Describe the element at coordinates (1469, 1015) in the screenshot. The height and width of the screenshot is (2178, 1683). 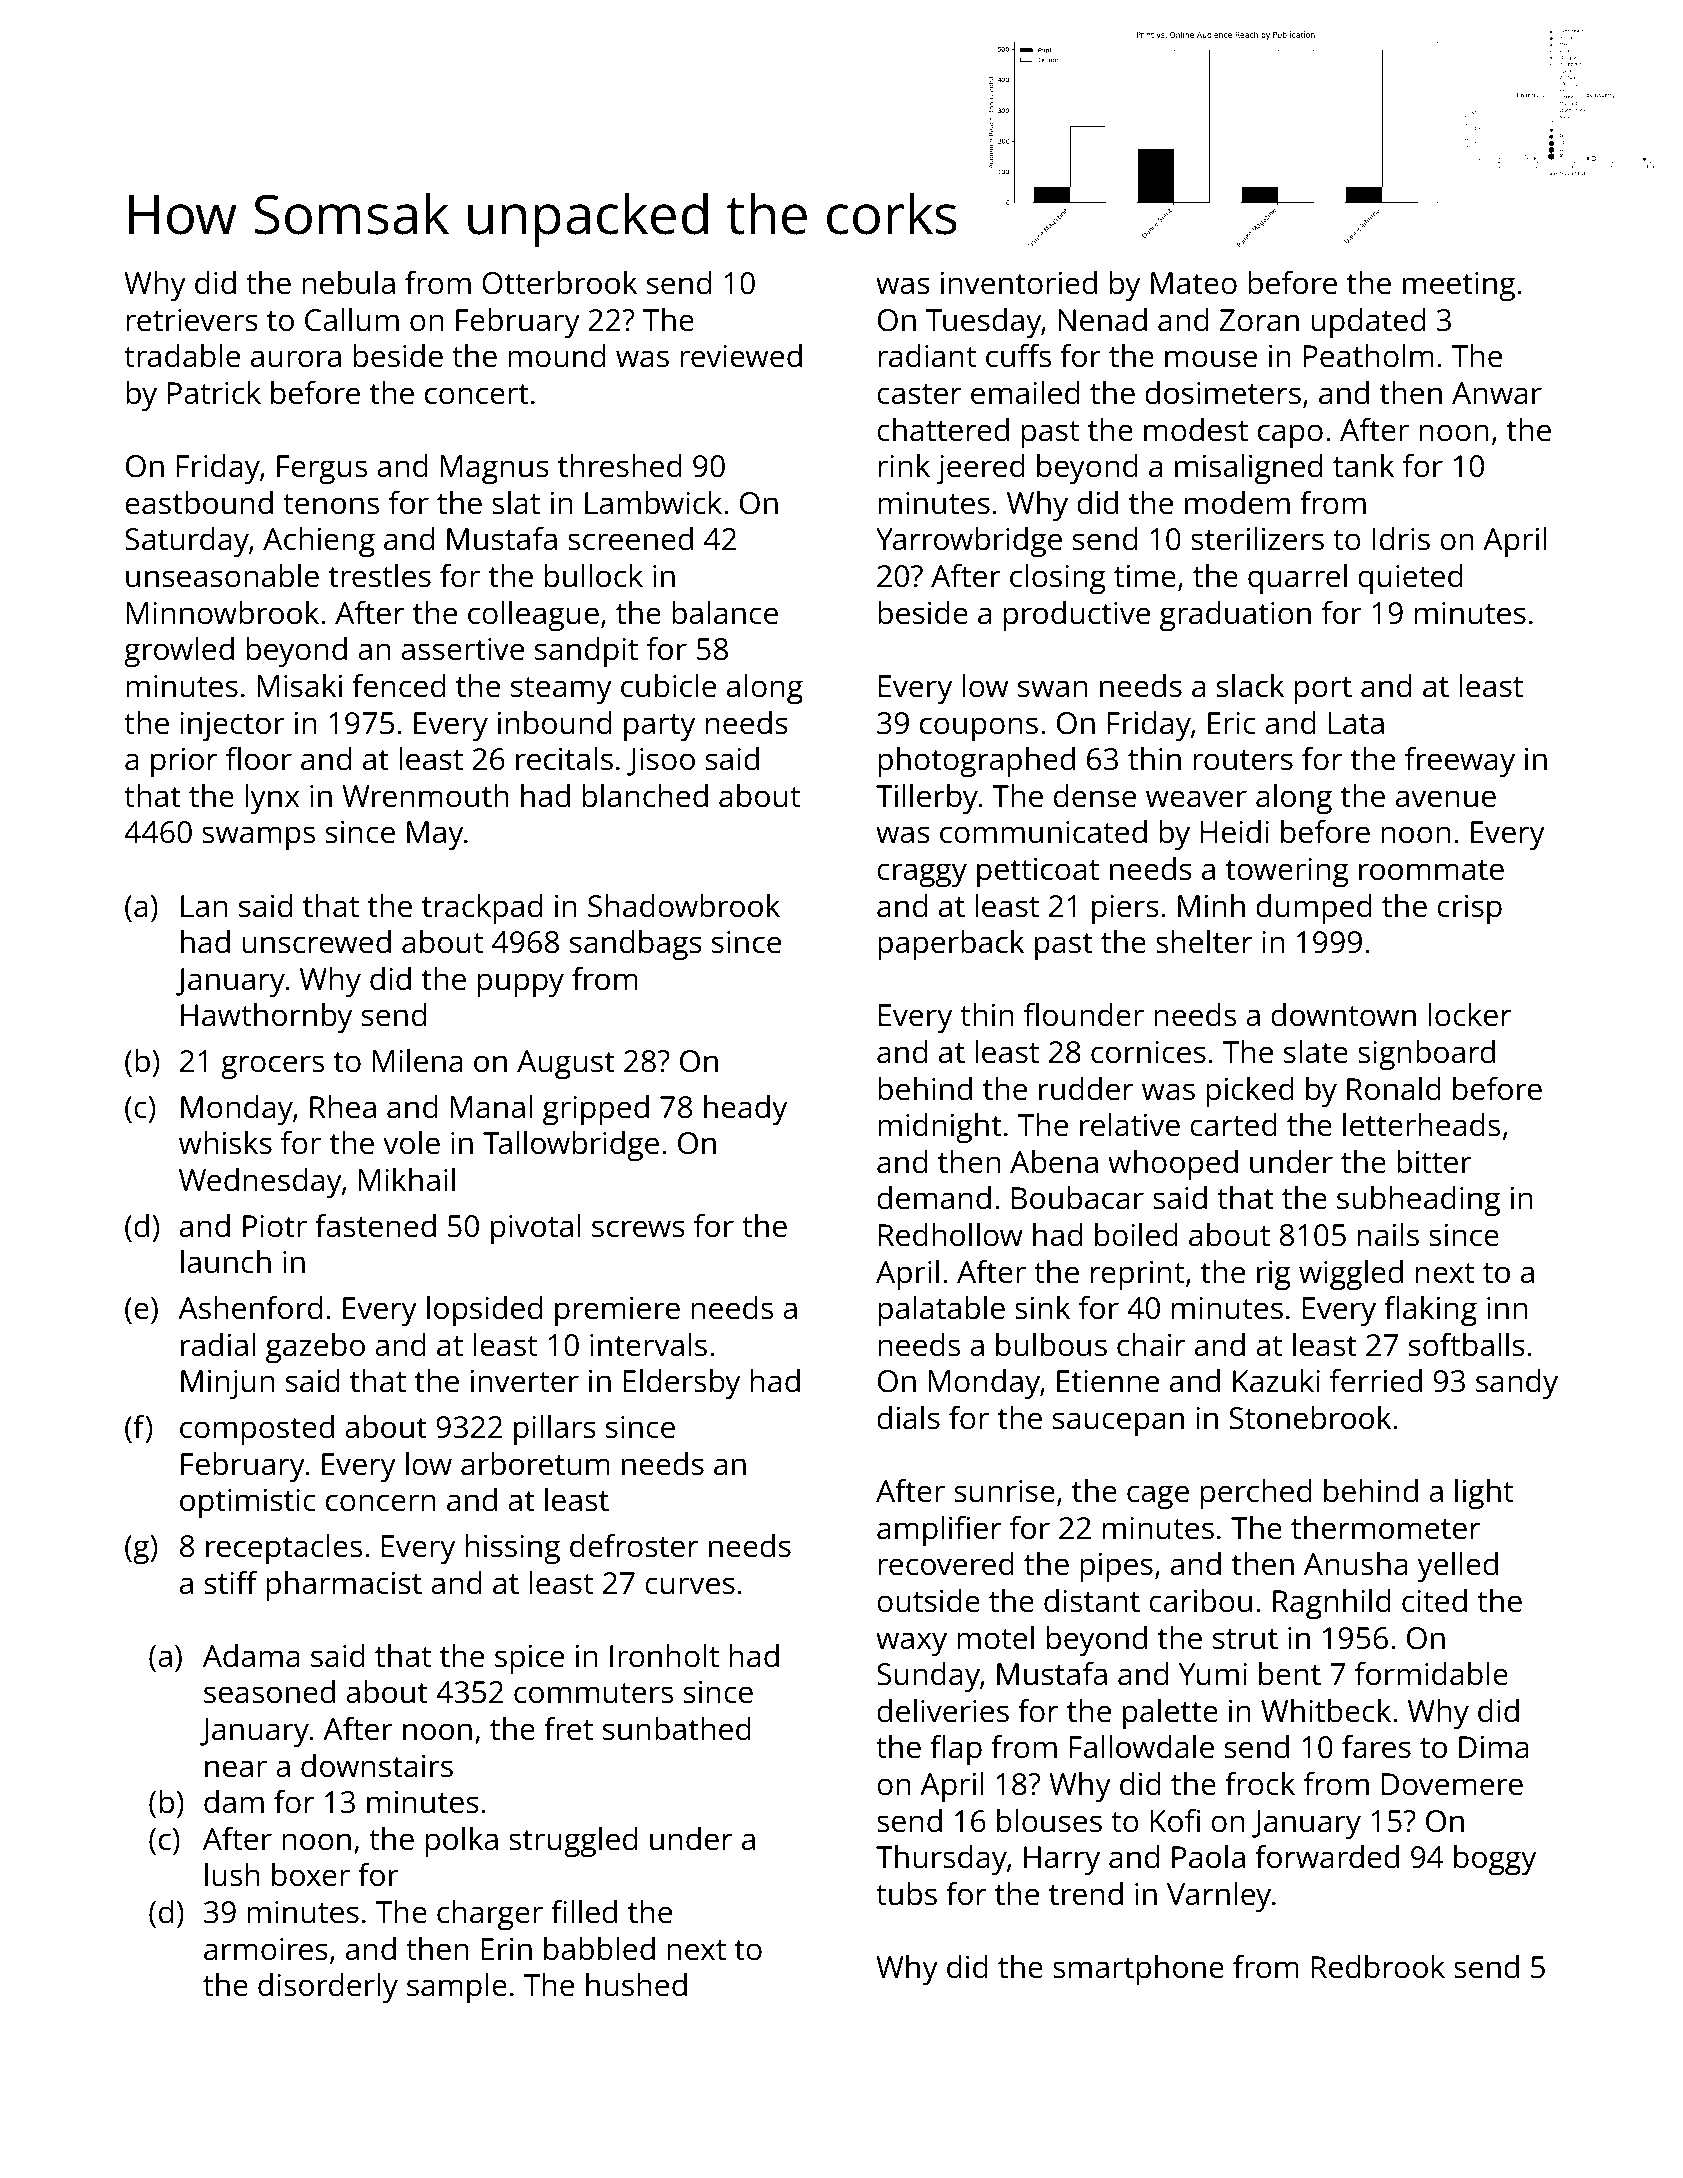
I see `locker` at that location.
